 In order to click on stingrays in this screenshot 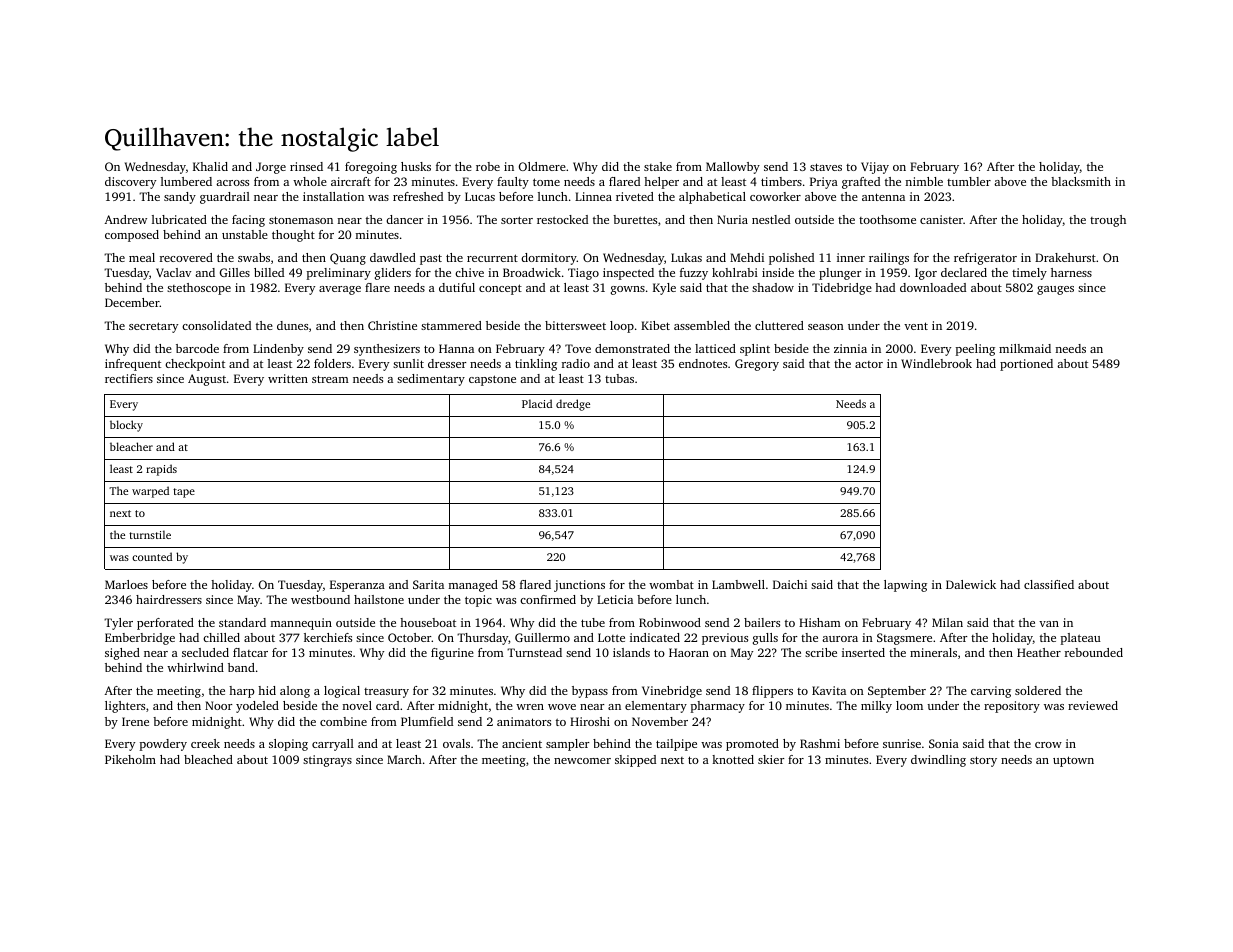, I will do `click(327, 761)`.
